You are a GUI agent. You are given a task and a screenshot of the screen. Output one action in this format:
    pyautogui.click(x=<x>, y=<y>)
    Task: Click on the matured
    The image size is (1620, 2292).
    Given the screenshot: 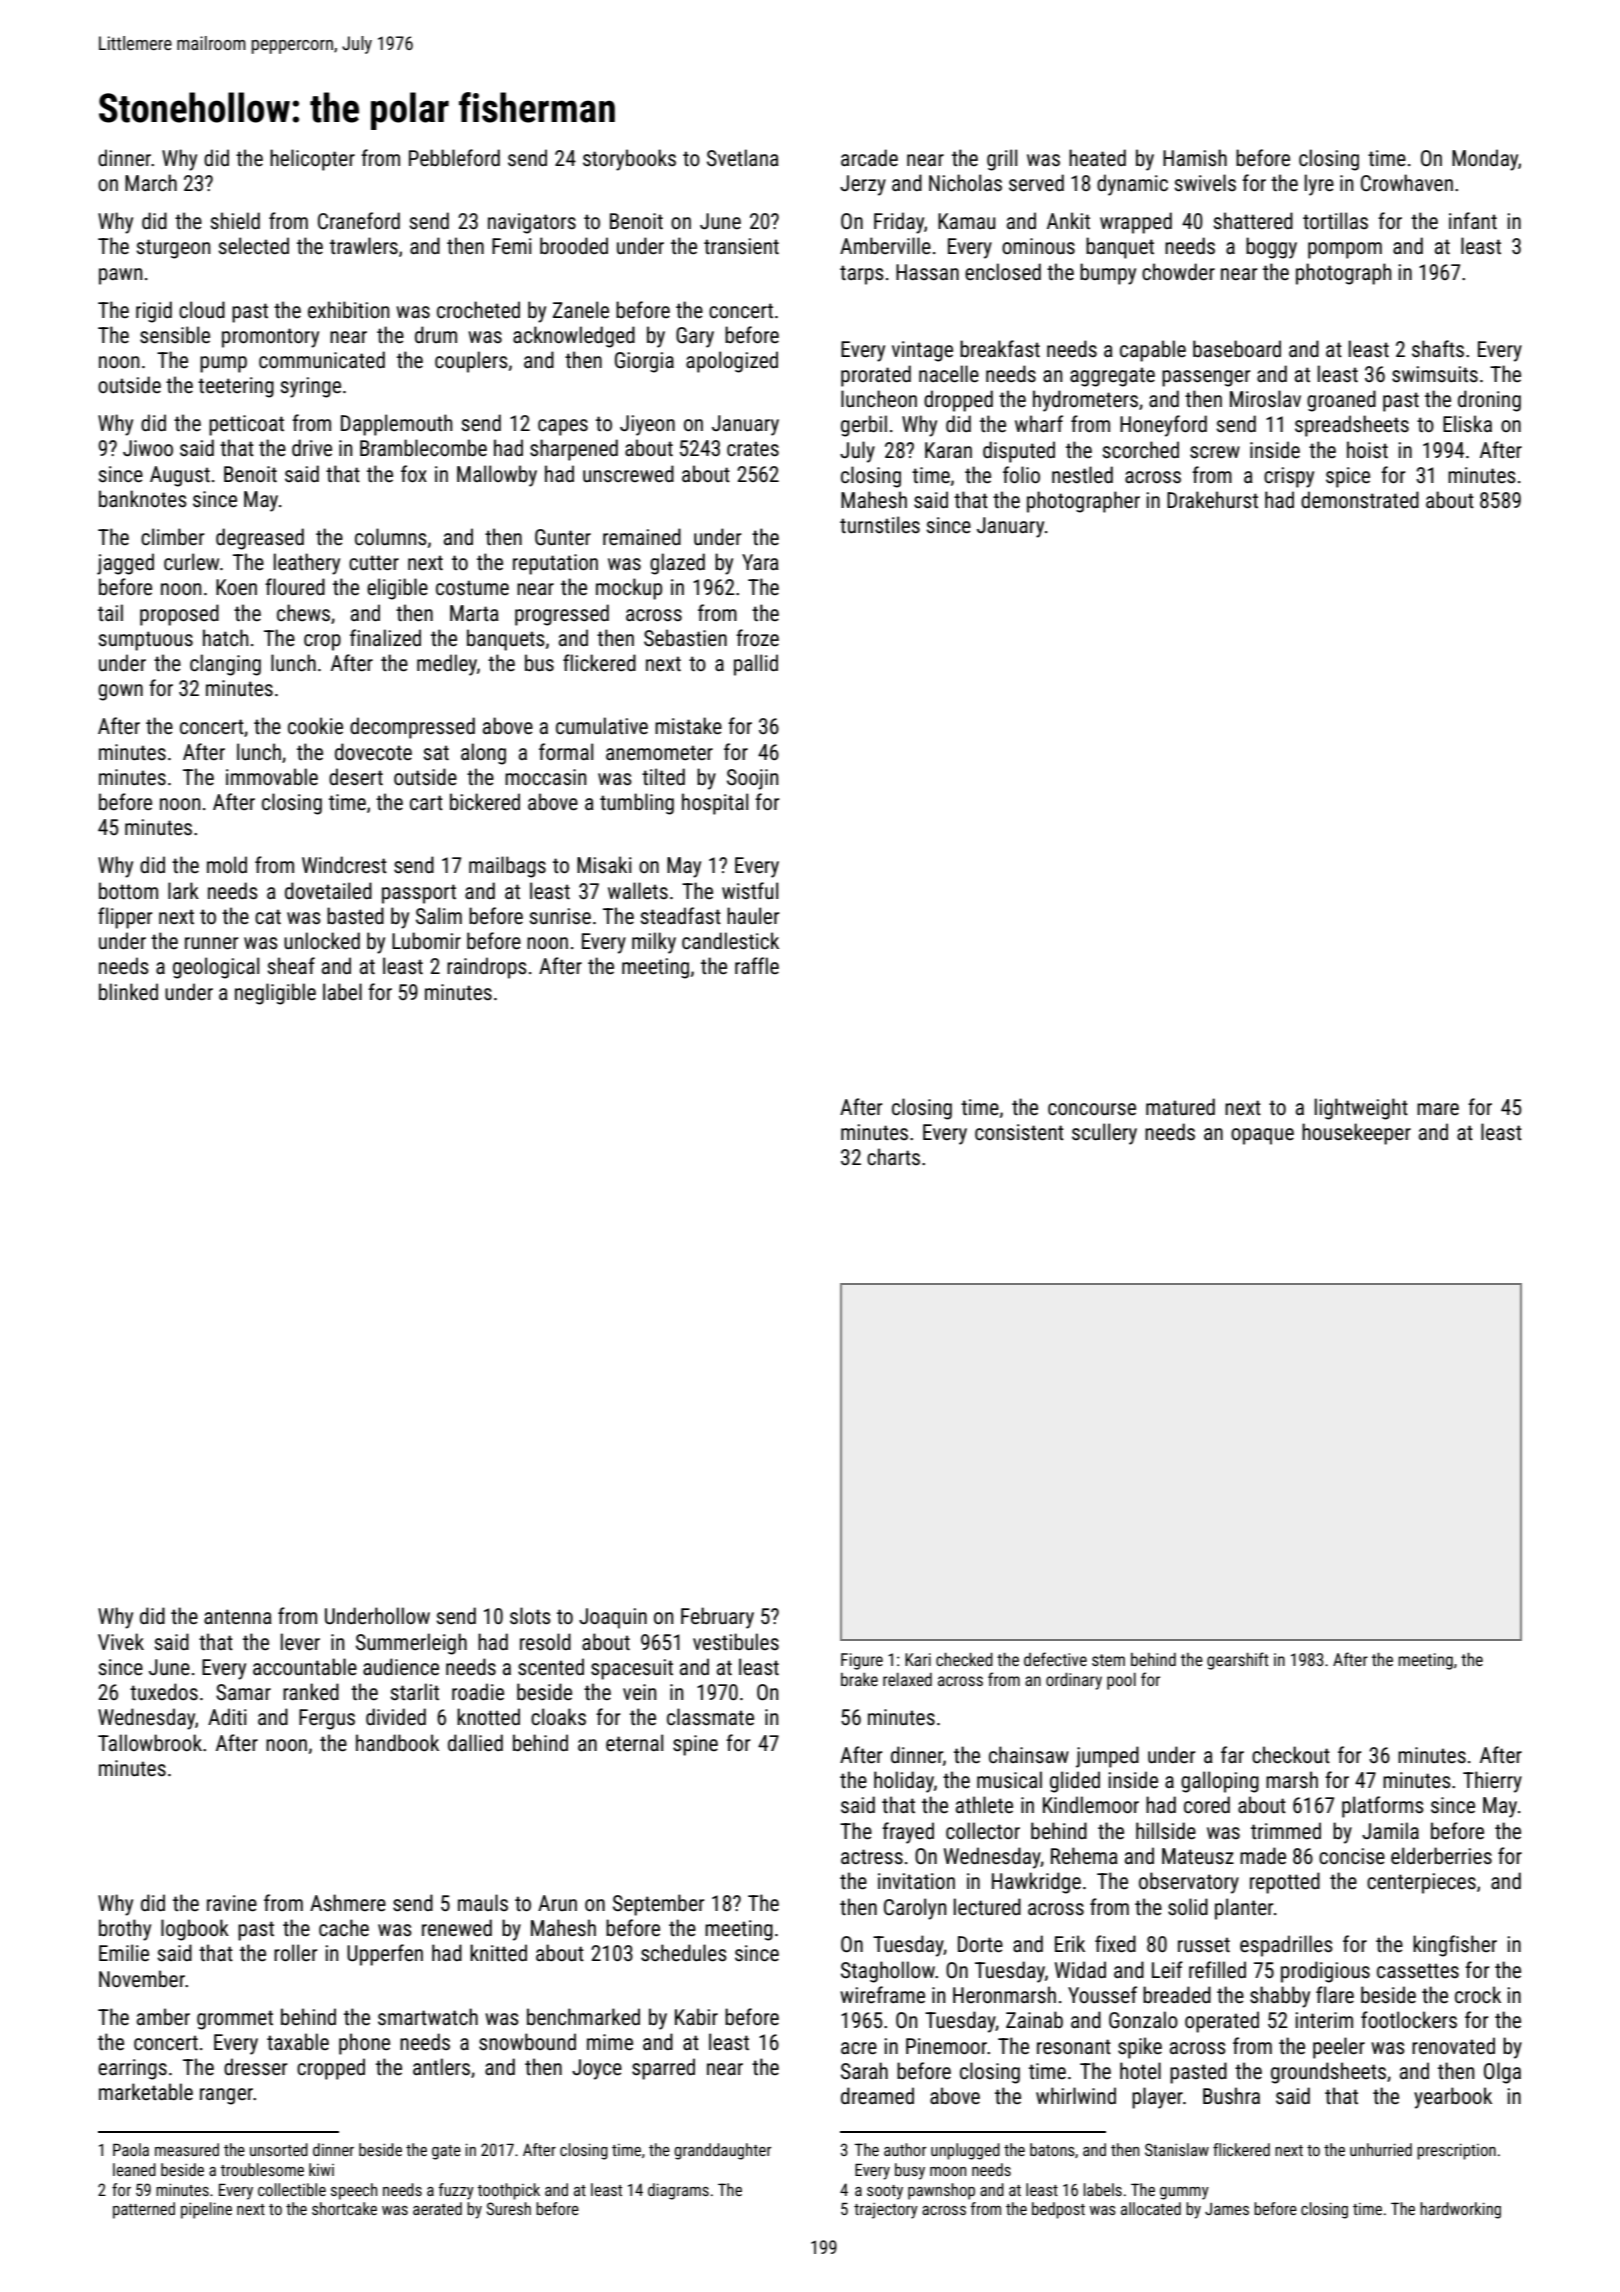 What is the action you would take?
    pyautogui.click(x=1180, y=1106)
